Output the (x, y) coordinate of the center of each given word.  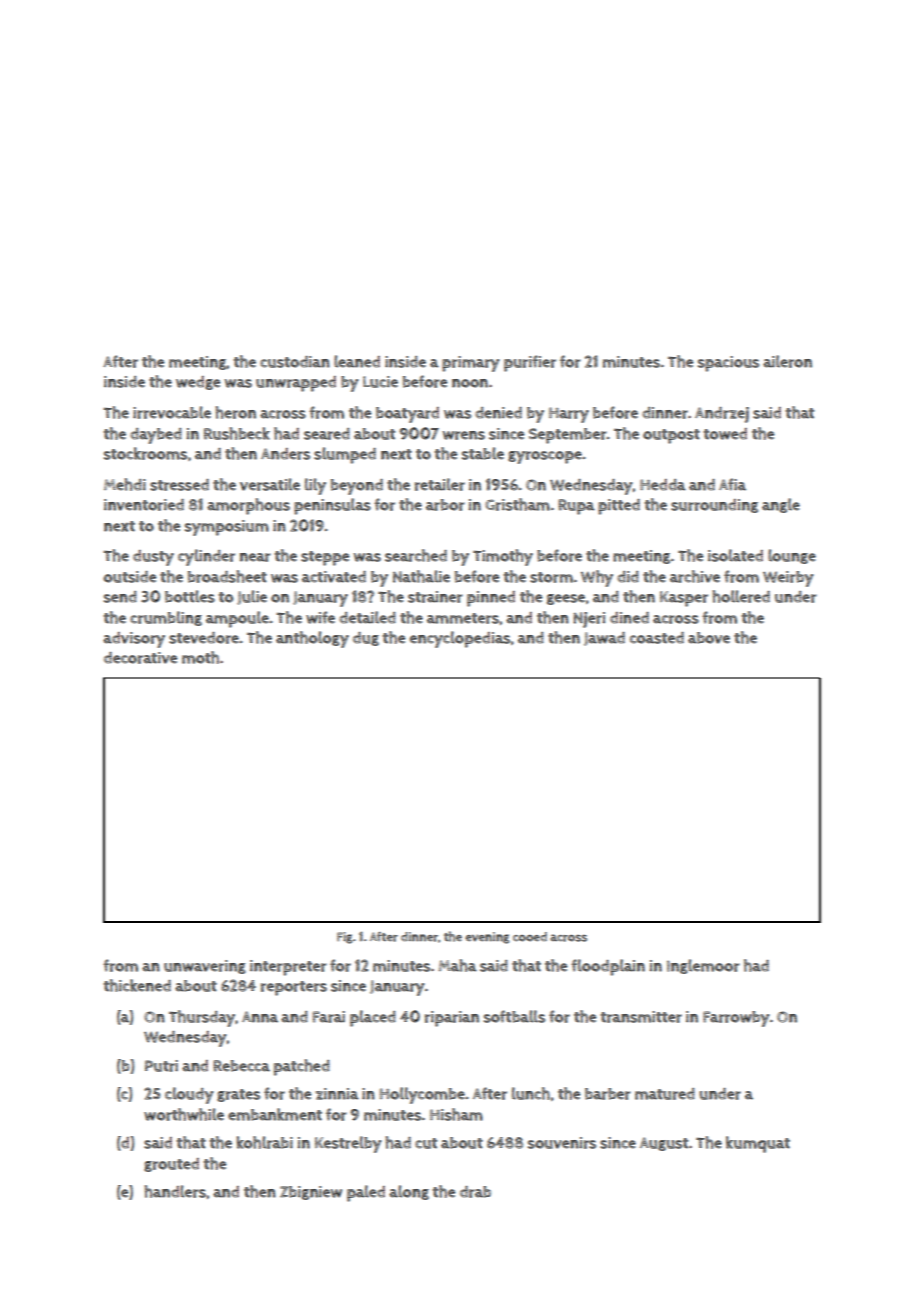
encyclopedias (460, 639)
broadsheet (227, 576)
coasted (657, 638)
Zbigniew (311, 1193)
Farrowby (736, 1019)
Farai (328, 1017)
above (709, 638)
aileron (787, 361)
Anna (260, 1017)
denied (498, 413)
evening (487, 938)
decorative (140, 658)
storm (551, 577)
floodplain (608, 967)
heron (236, 412)
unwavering (205, 967)
